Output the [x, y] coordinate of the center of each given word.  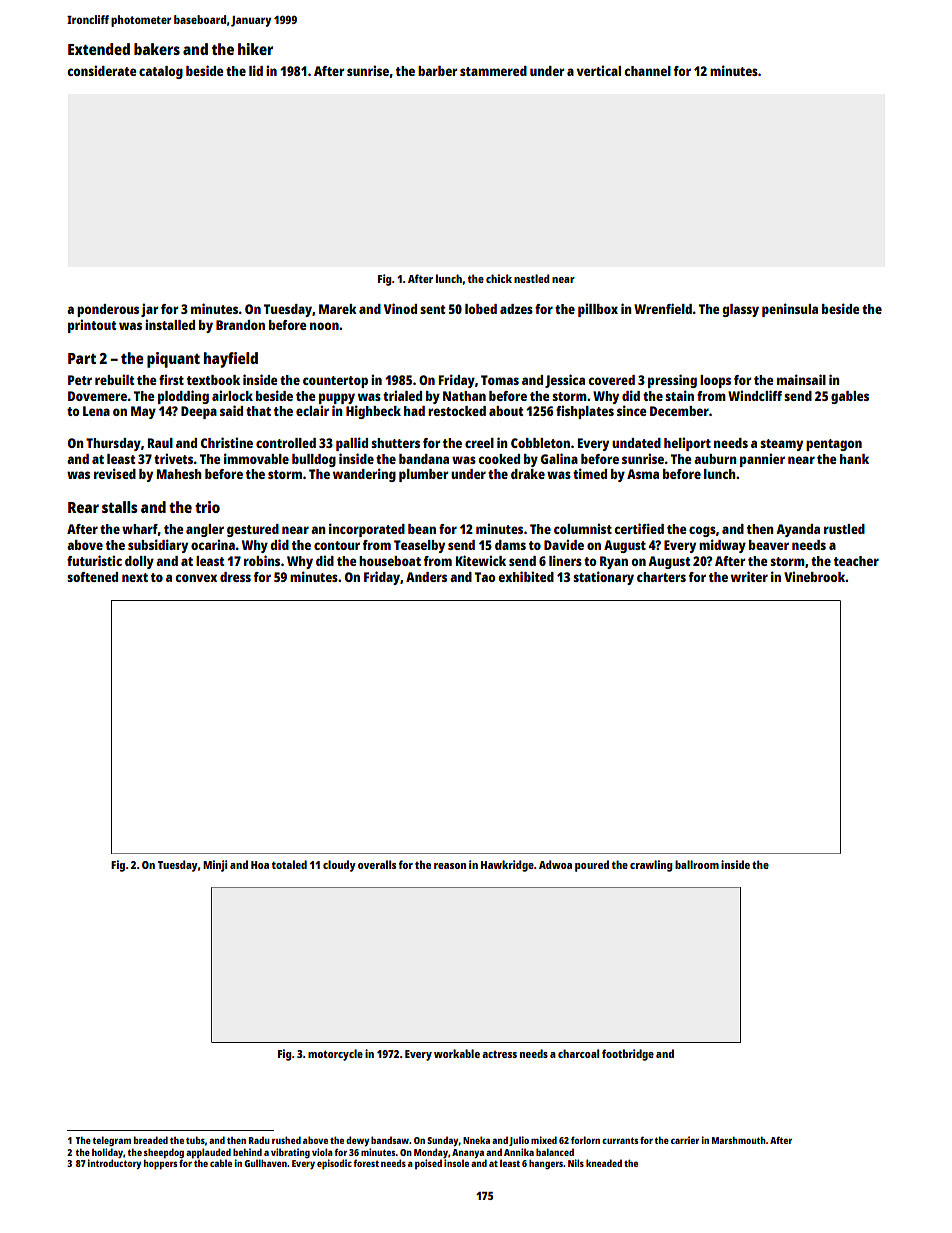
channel [647, 71]
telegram [112, 1141]
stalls [120, 507]
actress [499, 1054]
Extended [99, 49]
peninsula [790, 310]
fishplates [585, 412]
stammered [493, 71]
